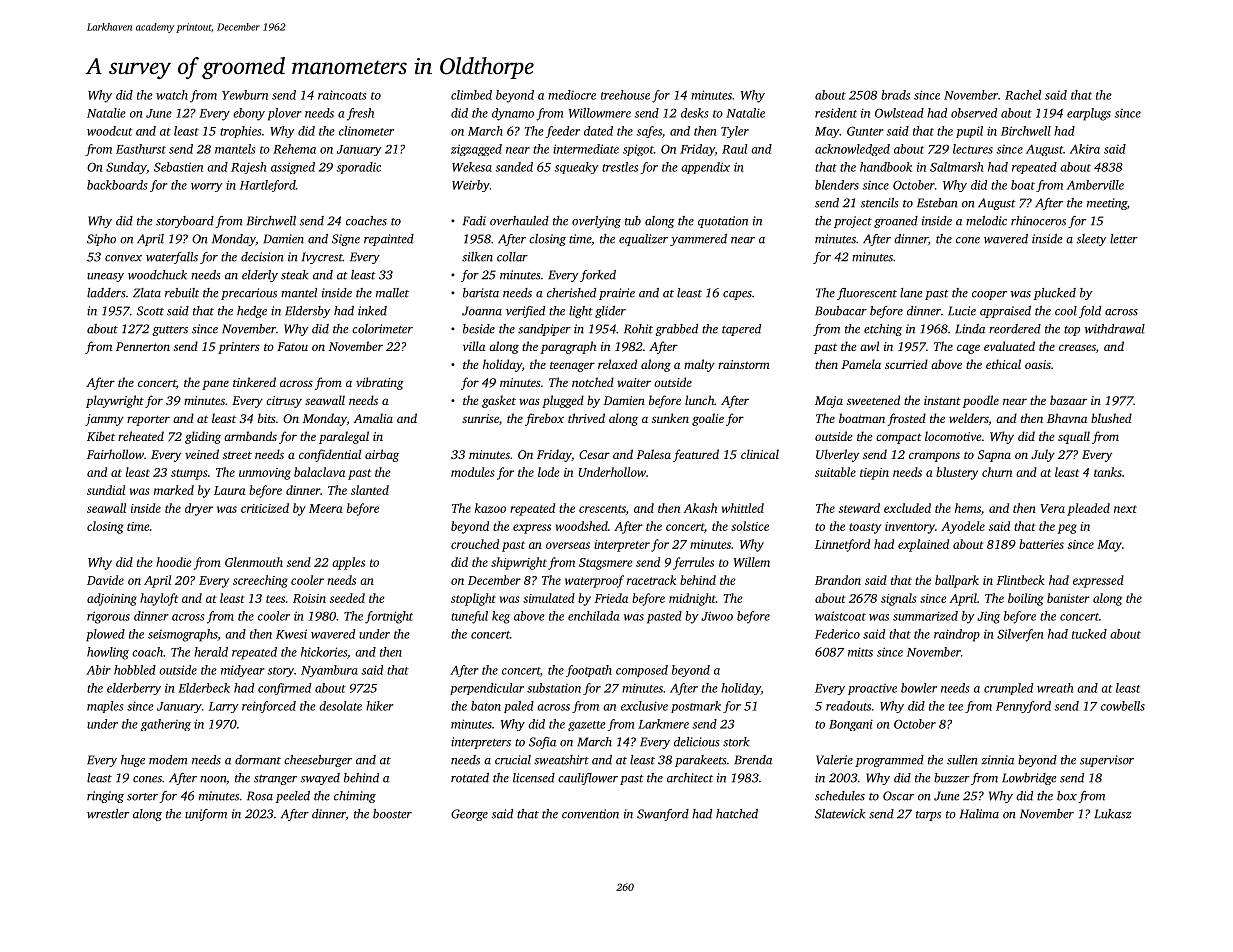 This page has width=1233, height=952. What do you see at coordinates (174, 562) in the page?
I see `hoodie` at bounding box center [174, 562].
